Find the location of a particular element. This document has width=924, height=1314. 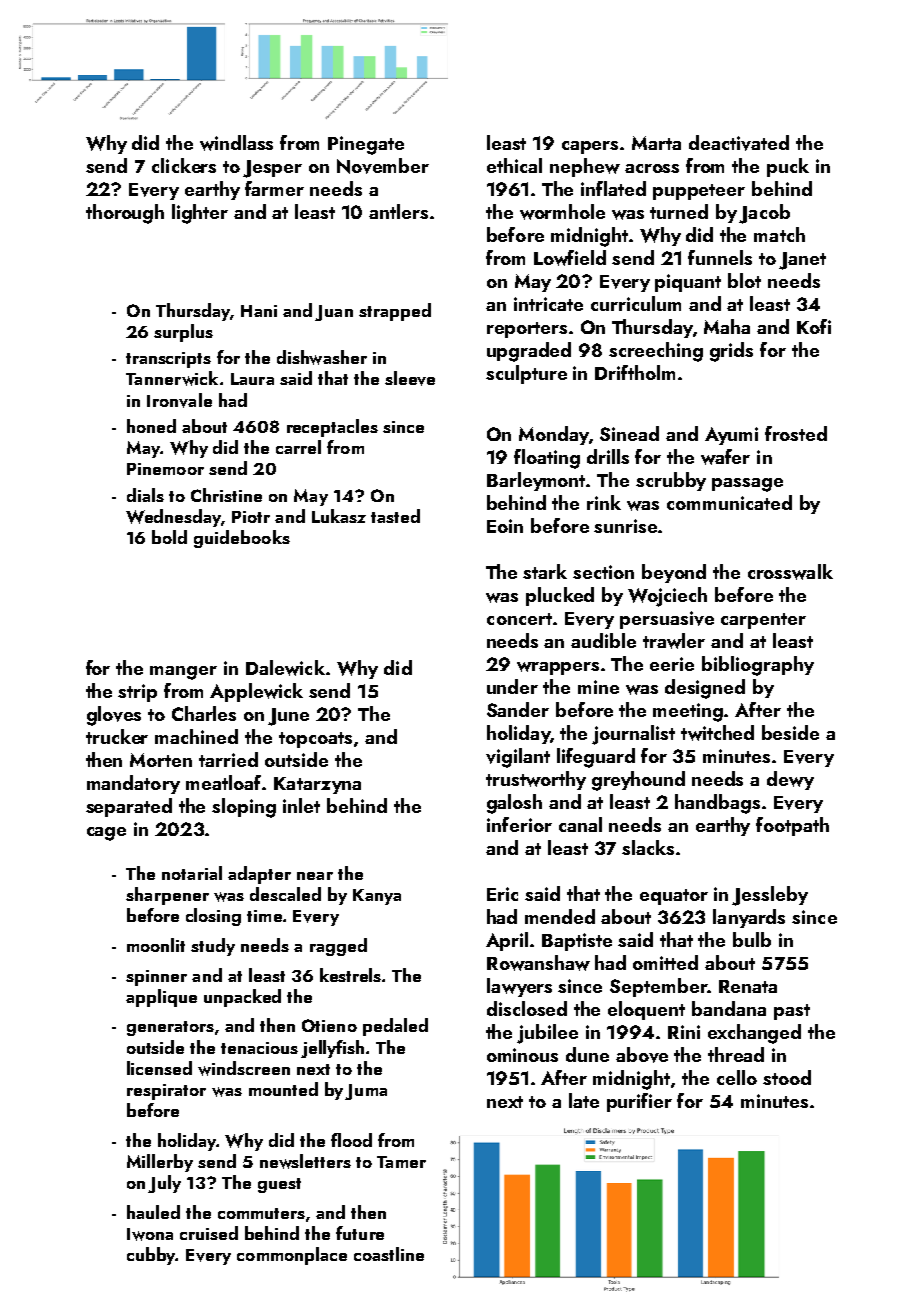

thorough is located at coordinates (125, 214).
